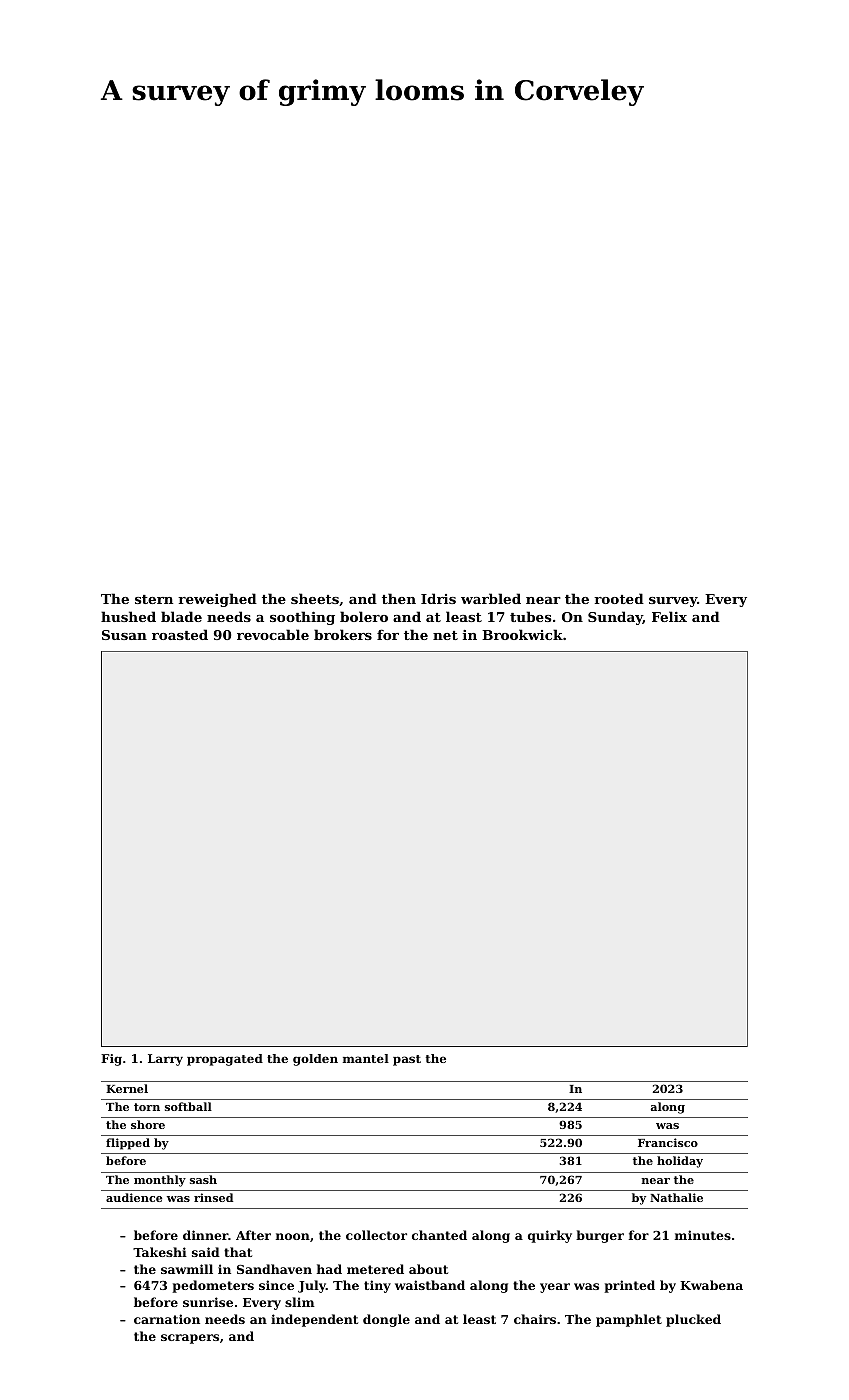  What do you see at coordinates (154, 599) in the screenshot?
I see `stern` at bounding box center [154, 599].
